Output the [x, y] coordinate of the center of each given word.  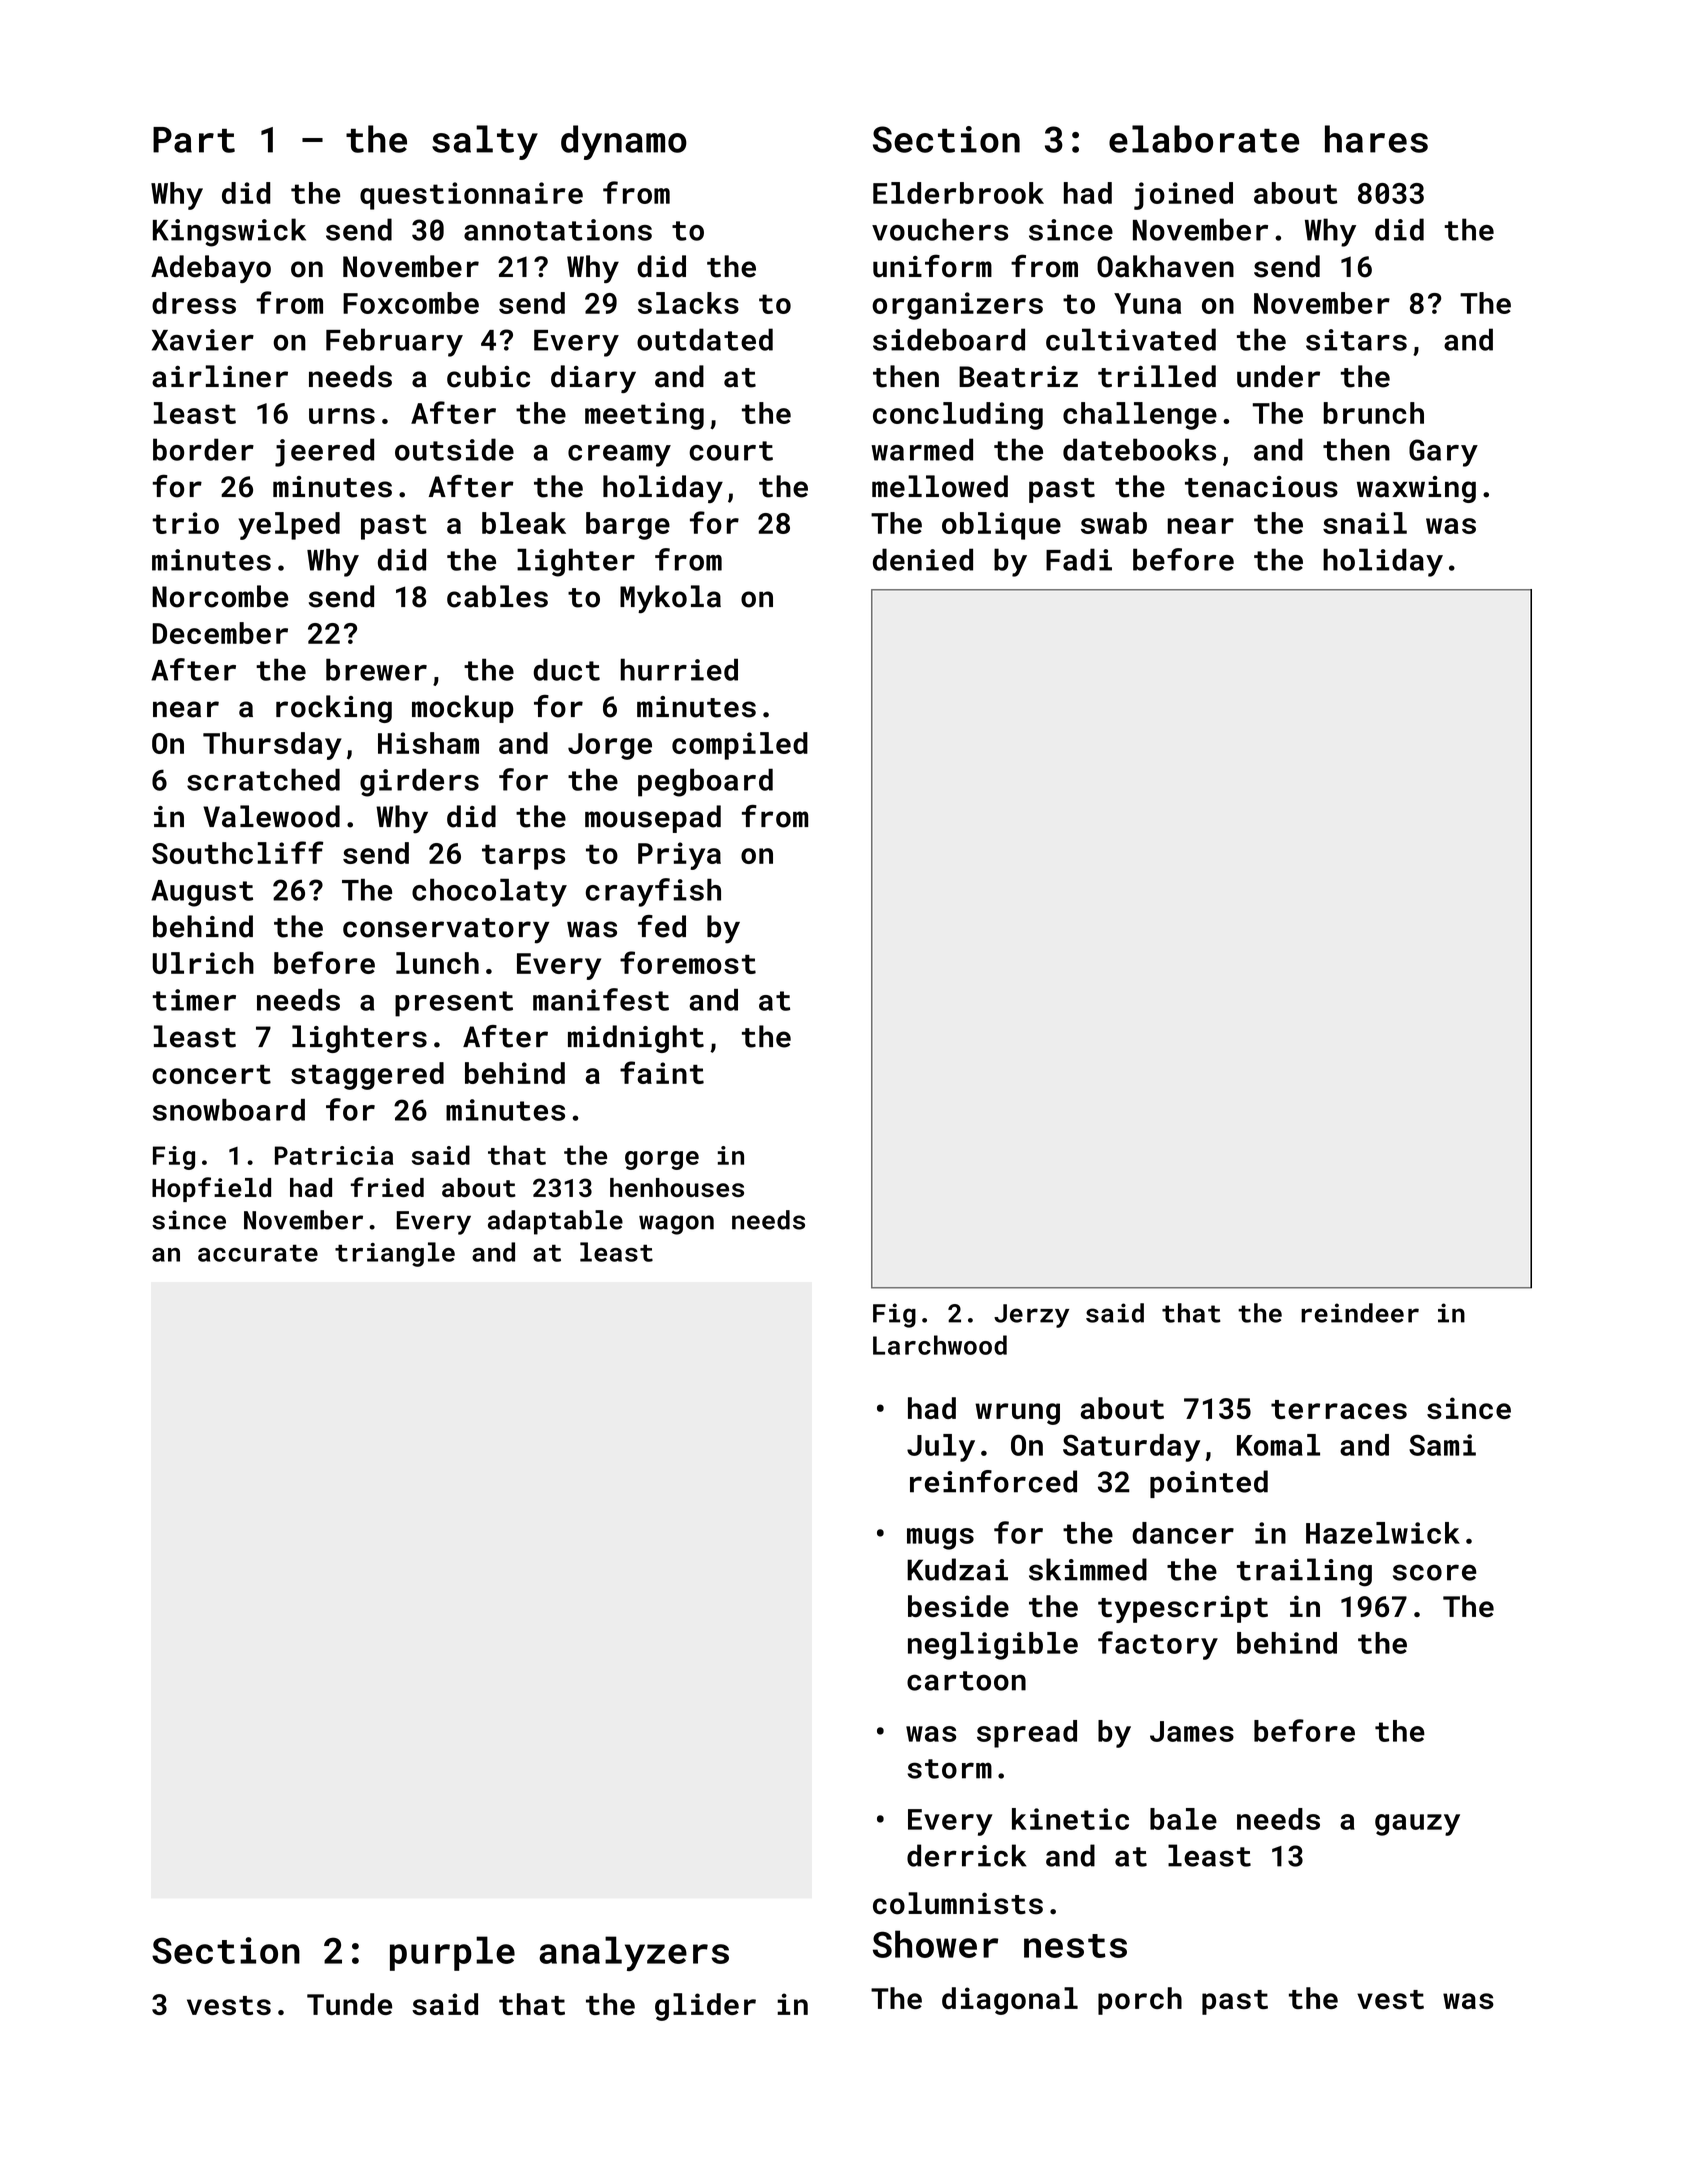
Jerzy [1031, 1316]
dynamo [624, 142]
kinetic [1070, 1819]
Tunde [349, 2004]
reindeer [1360, 1313]
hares [1376, 139]
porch [1140, 2001]
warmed [922, 449]
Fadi [1079, 559]
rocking [334, 709]
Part [194, 140]
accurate [258, 1253]
